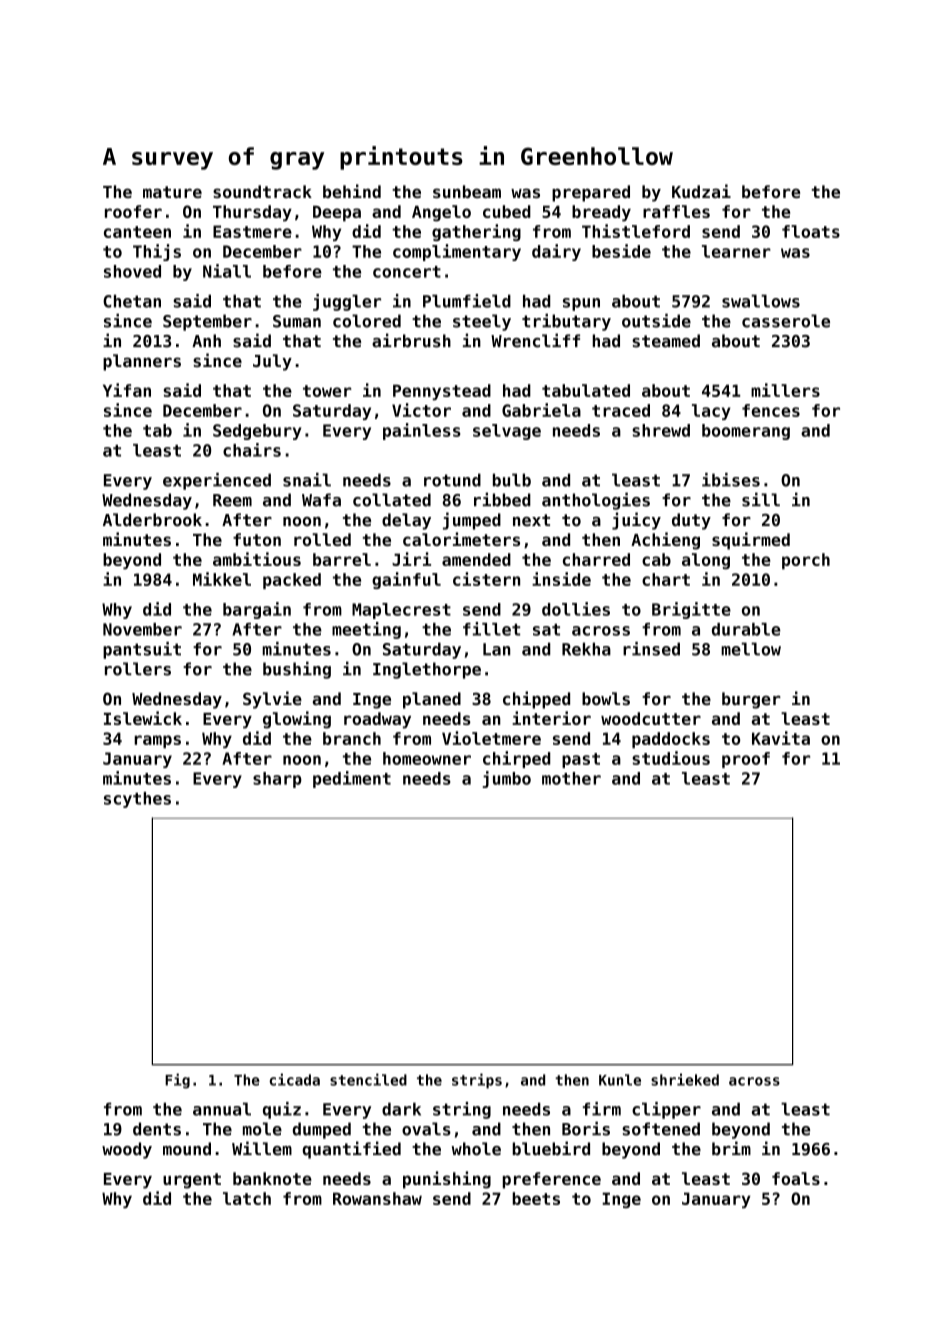  What do you see at coordinates (432, 700) in the image?
I see `planed` at bounding box center [432, 700].
